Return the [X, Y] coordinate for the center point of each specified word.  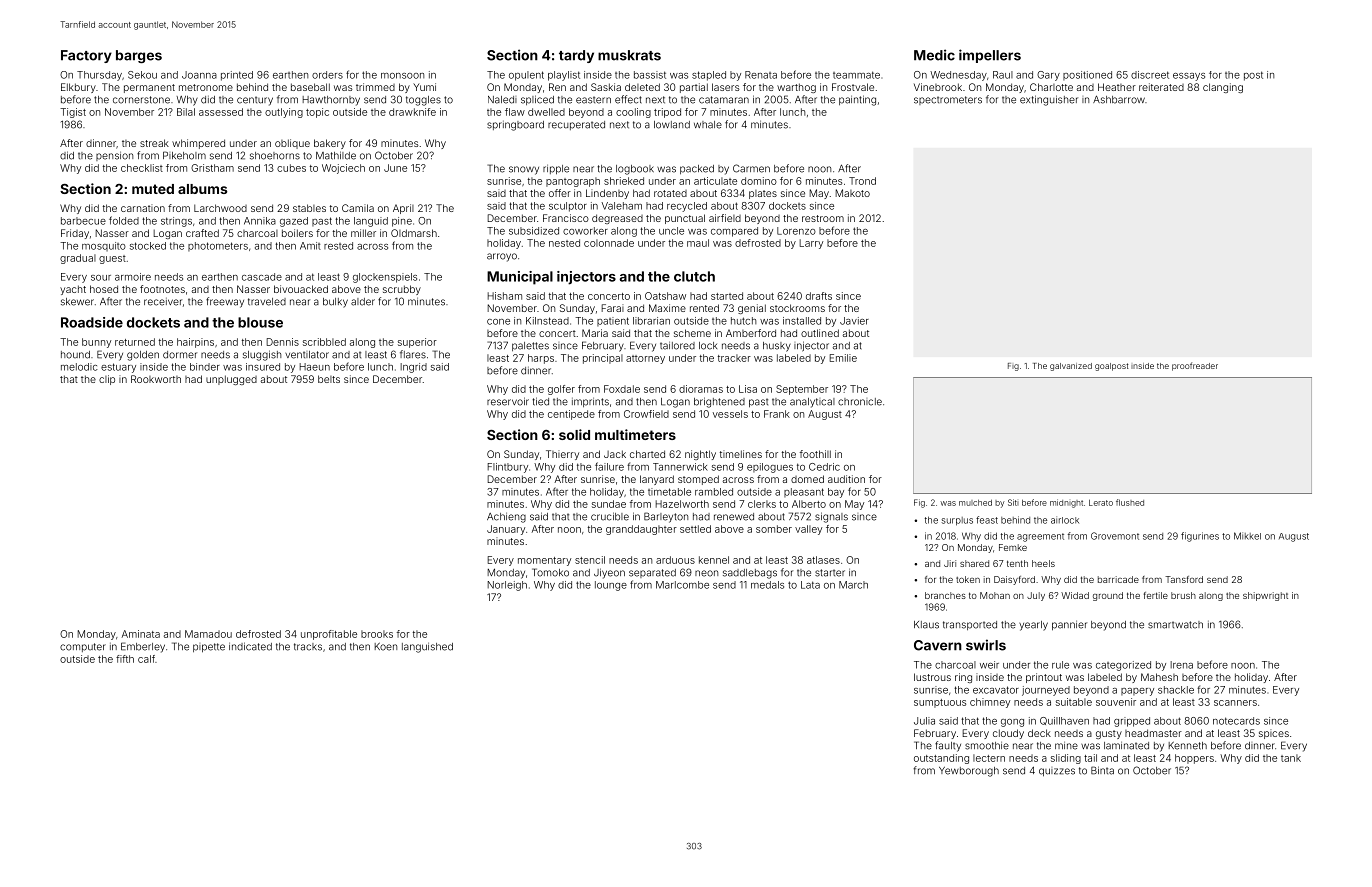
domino [759, 181]
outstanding [941, 759]
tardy [576, 56]
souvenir [1116, 702]
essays [1189, 77]
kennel [714, 560]
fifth [125, 659]
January [506, 530]
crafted [202, 233]
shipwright [1265, 596]
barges [139, 56]
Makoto [852, 193]
